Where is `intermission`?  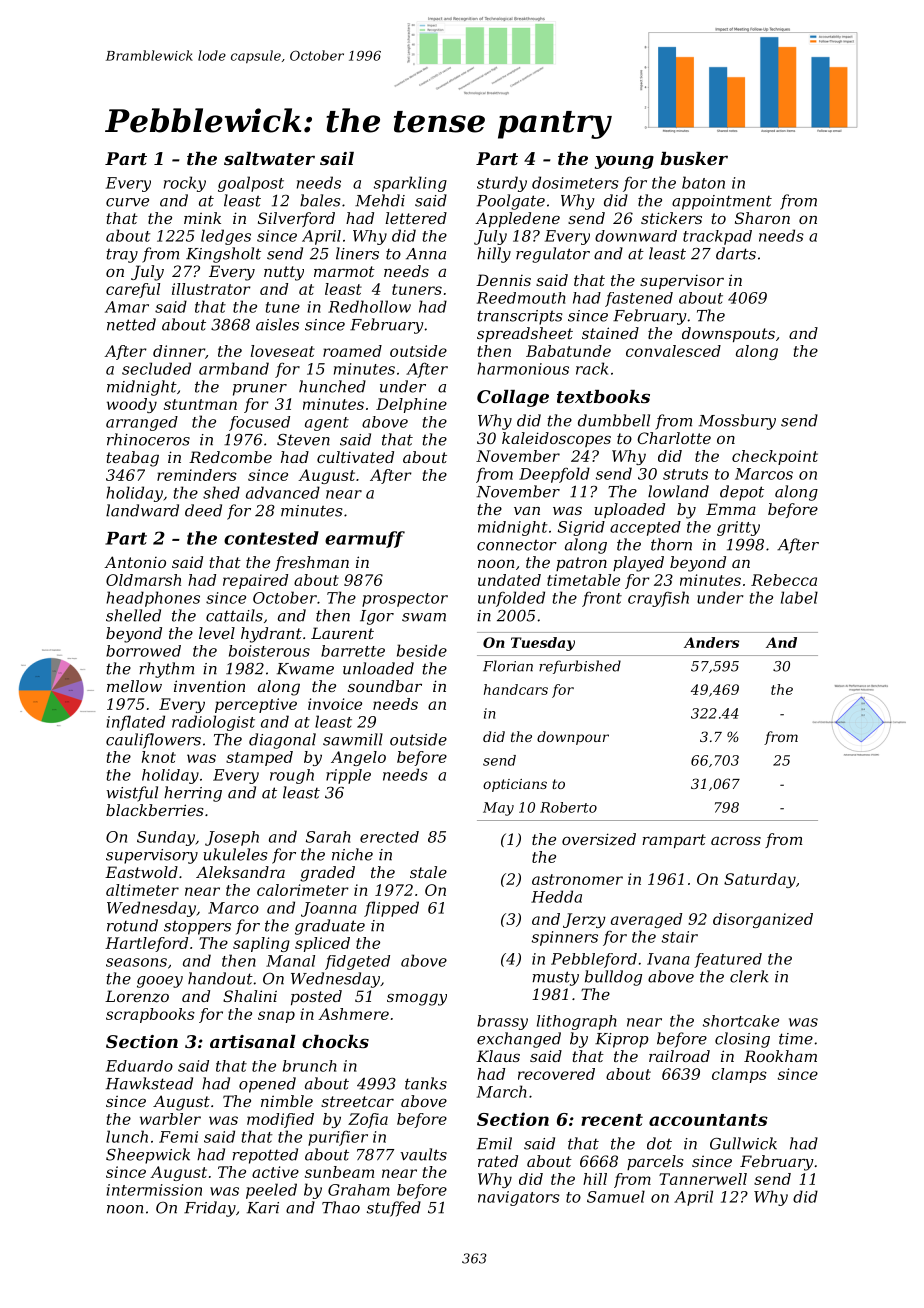
intermission is located at coordinates (154, 1190).
